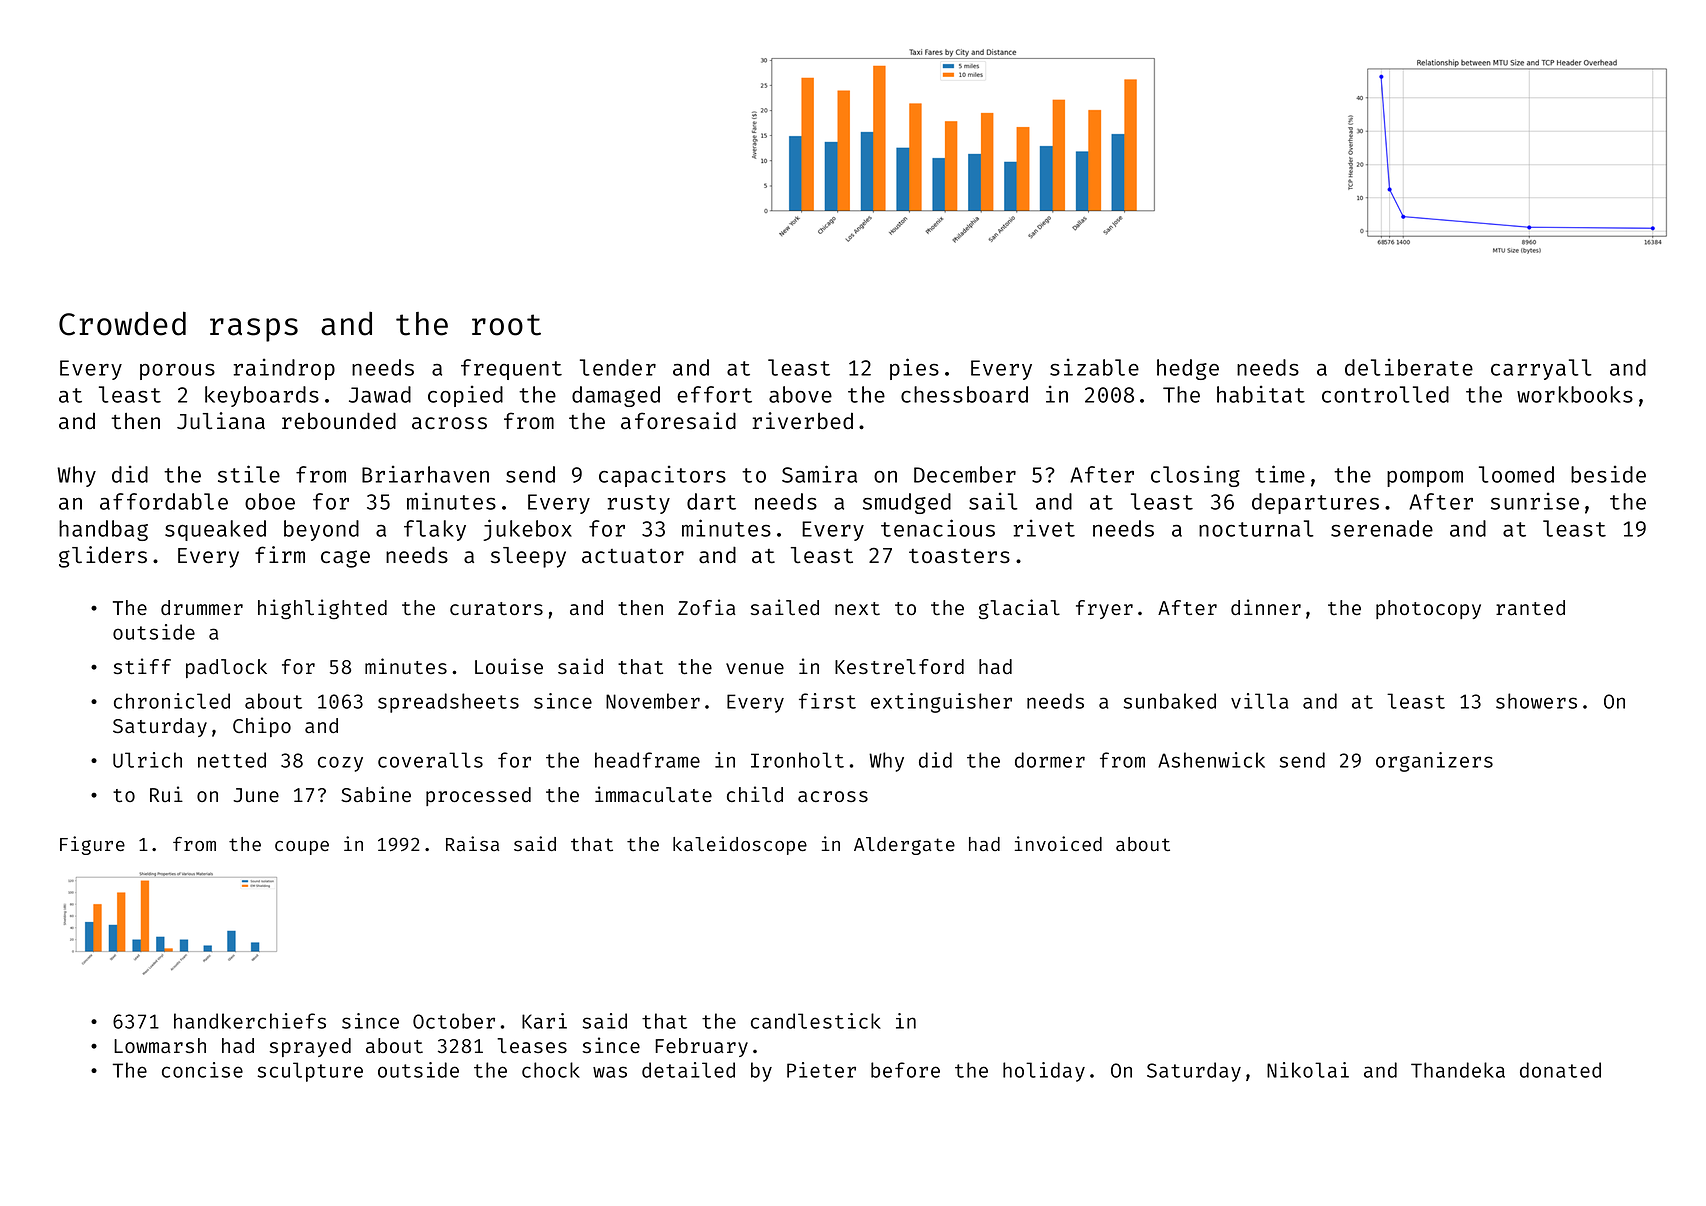  I want to click on kaleidoscope, so click(740, 845).
